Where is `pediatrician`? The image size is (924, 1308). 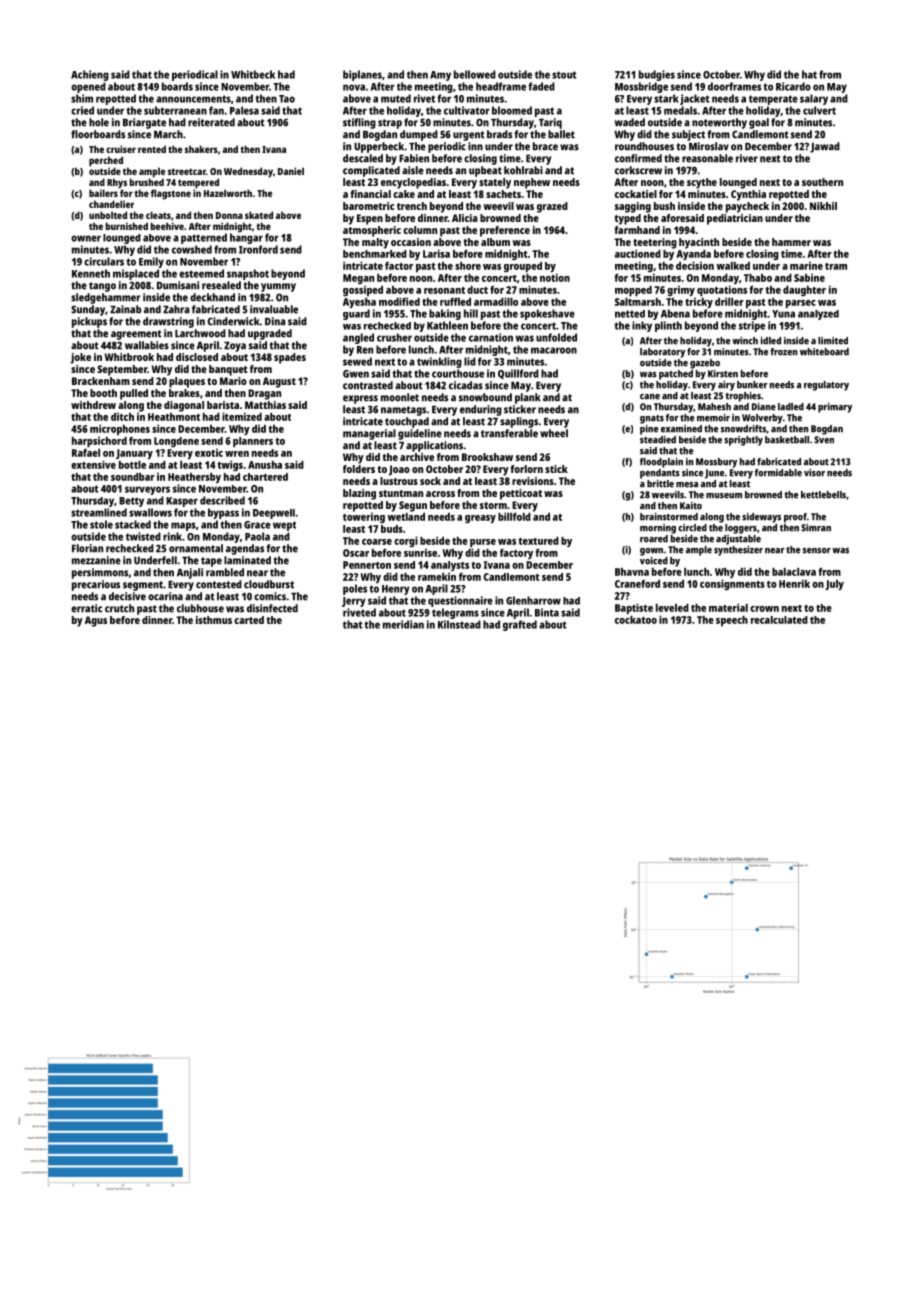
pediatrician is located at coordinates (735, 219).
